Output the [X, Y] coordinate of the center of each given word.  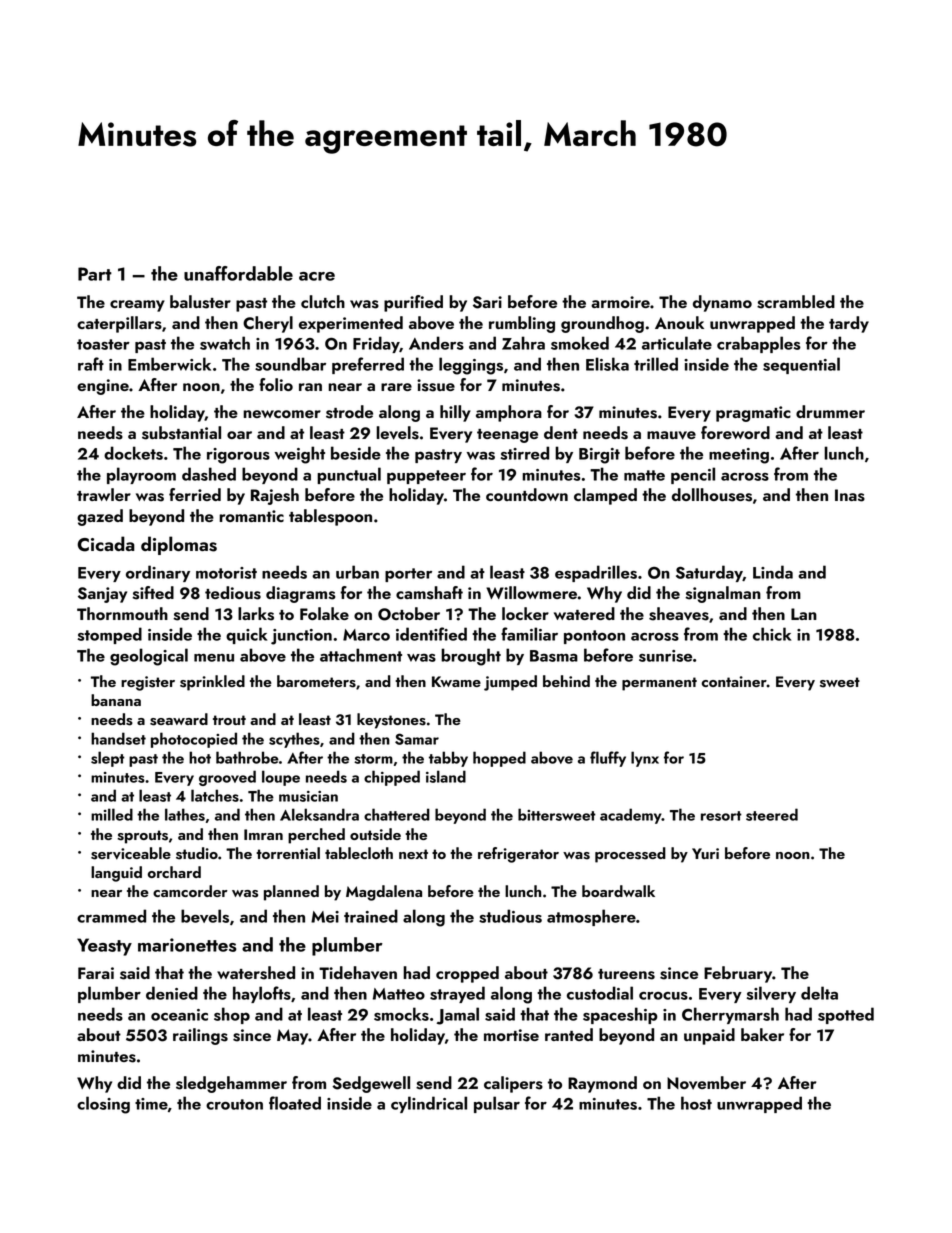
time [151, 1104]
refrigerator [518, 855]
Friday [376, 344]
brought [471, 657]
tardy [849, 324]
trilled [656, 364]
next [413, 854]
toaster [103, 344]
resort [721, 816]
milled [112, 814]
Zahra [523, 343]
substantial [181, 433]
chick [772, 634]
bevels [205, 916]
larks [256, 614]
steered [772, 814]
